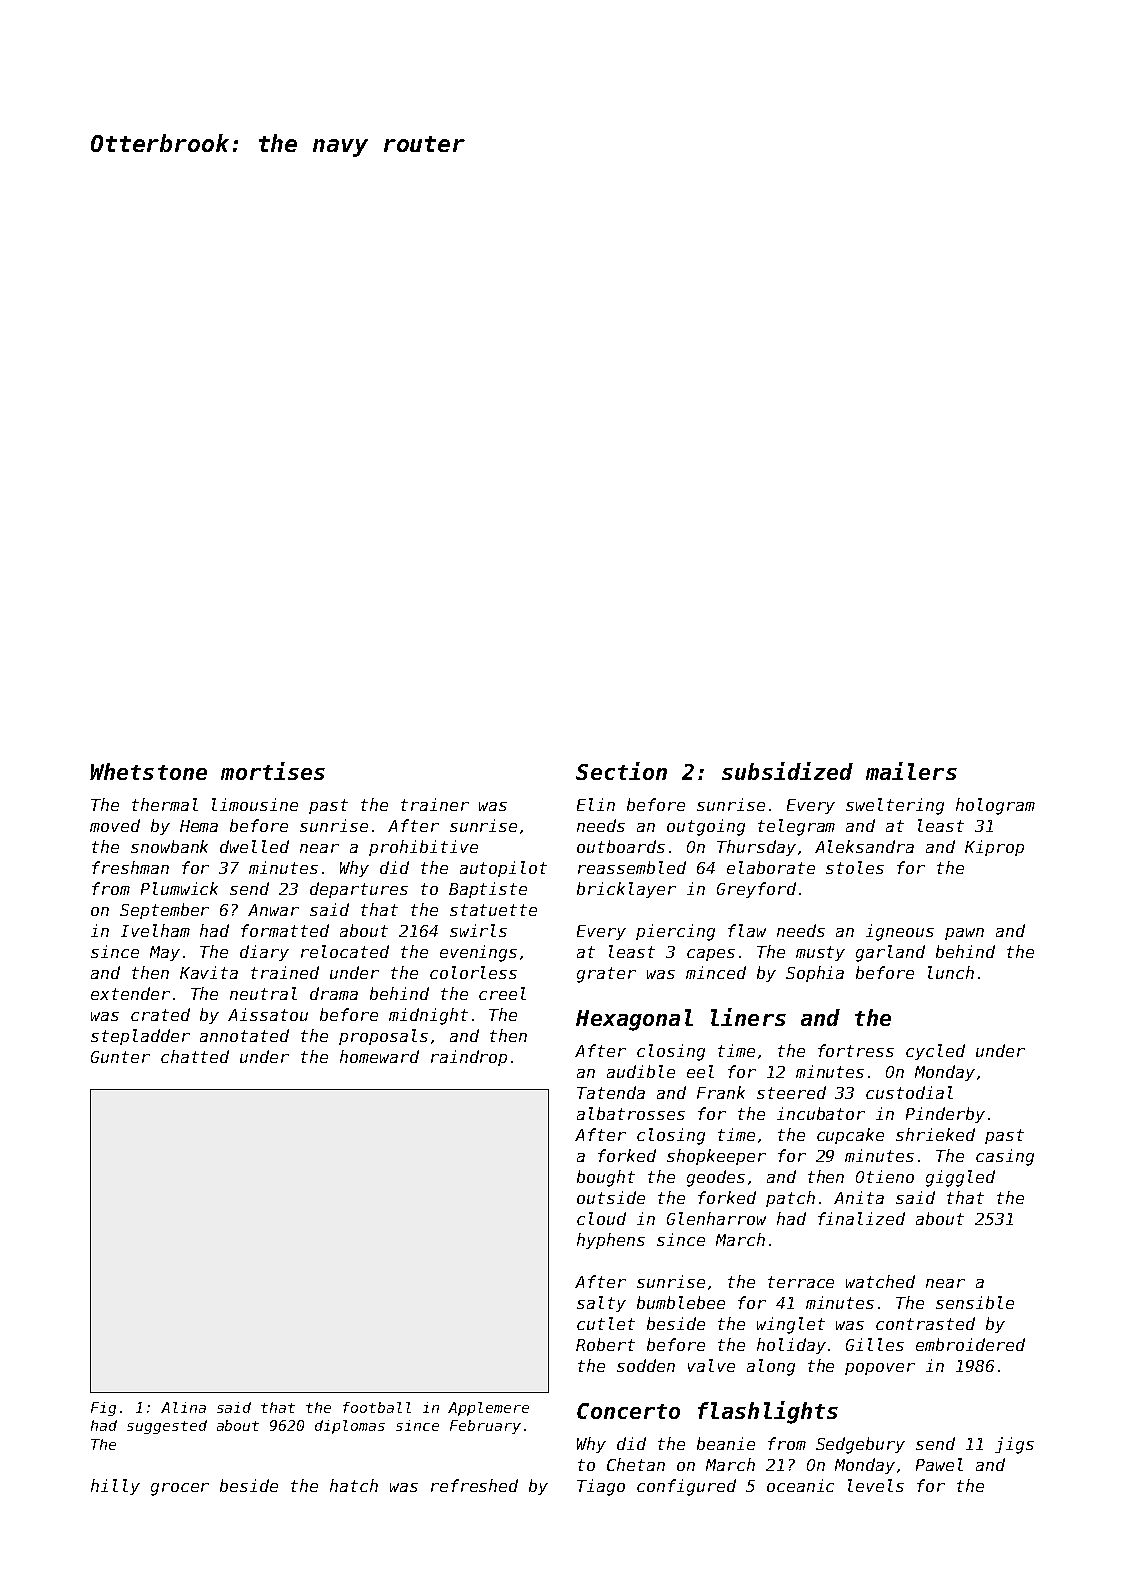 The width and height of the screenshot is (1126, 1592). Describe the element at coordinates (621, 846) in the screenshot. I see `outboards` at that location.
